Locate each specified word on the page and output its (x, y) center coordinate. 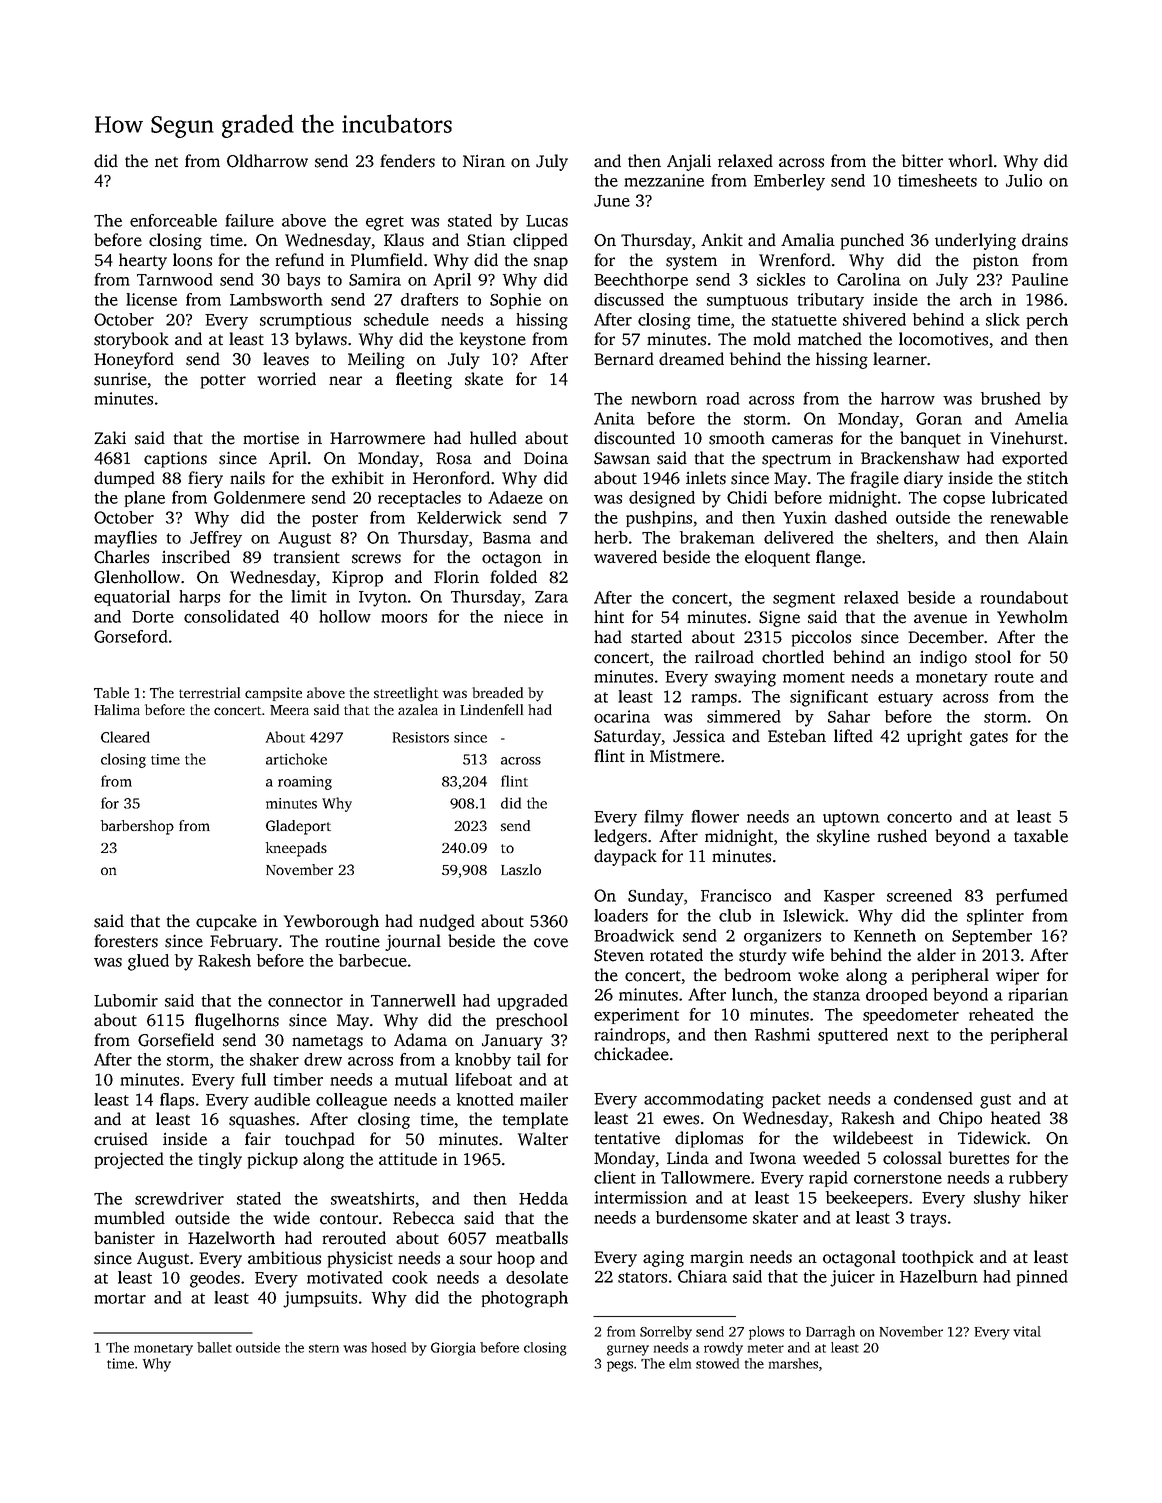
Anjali (689, 162)
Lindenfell (491, 709)
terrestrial (209, 692)
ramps (714, 700)
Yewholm (1032, 617)
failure (249, 220)
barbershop (137, 827)
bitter (922, 161)
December (946, 637)
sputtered (853, 1036)
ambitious (284, 1258)
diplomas (709, 1139)
